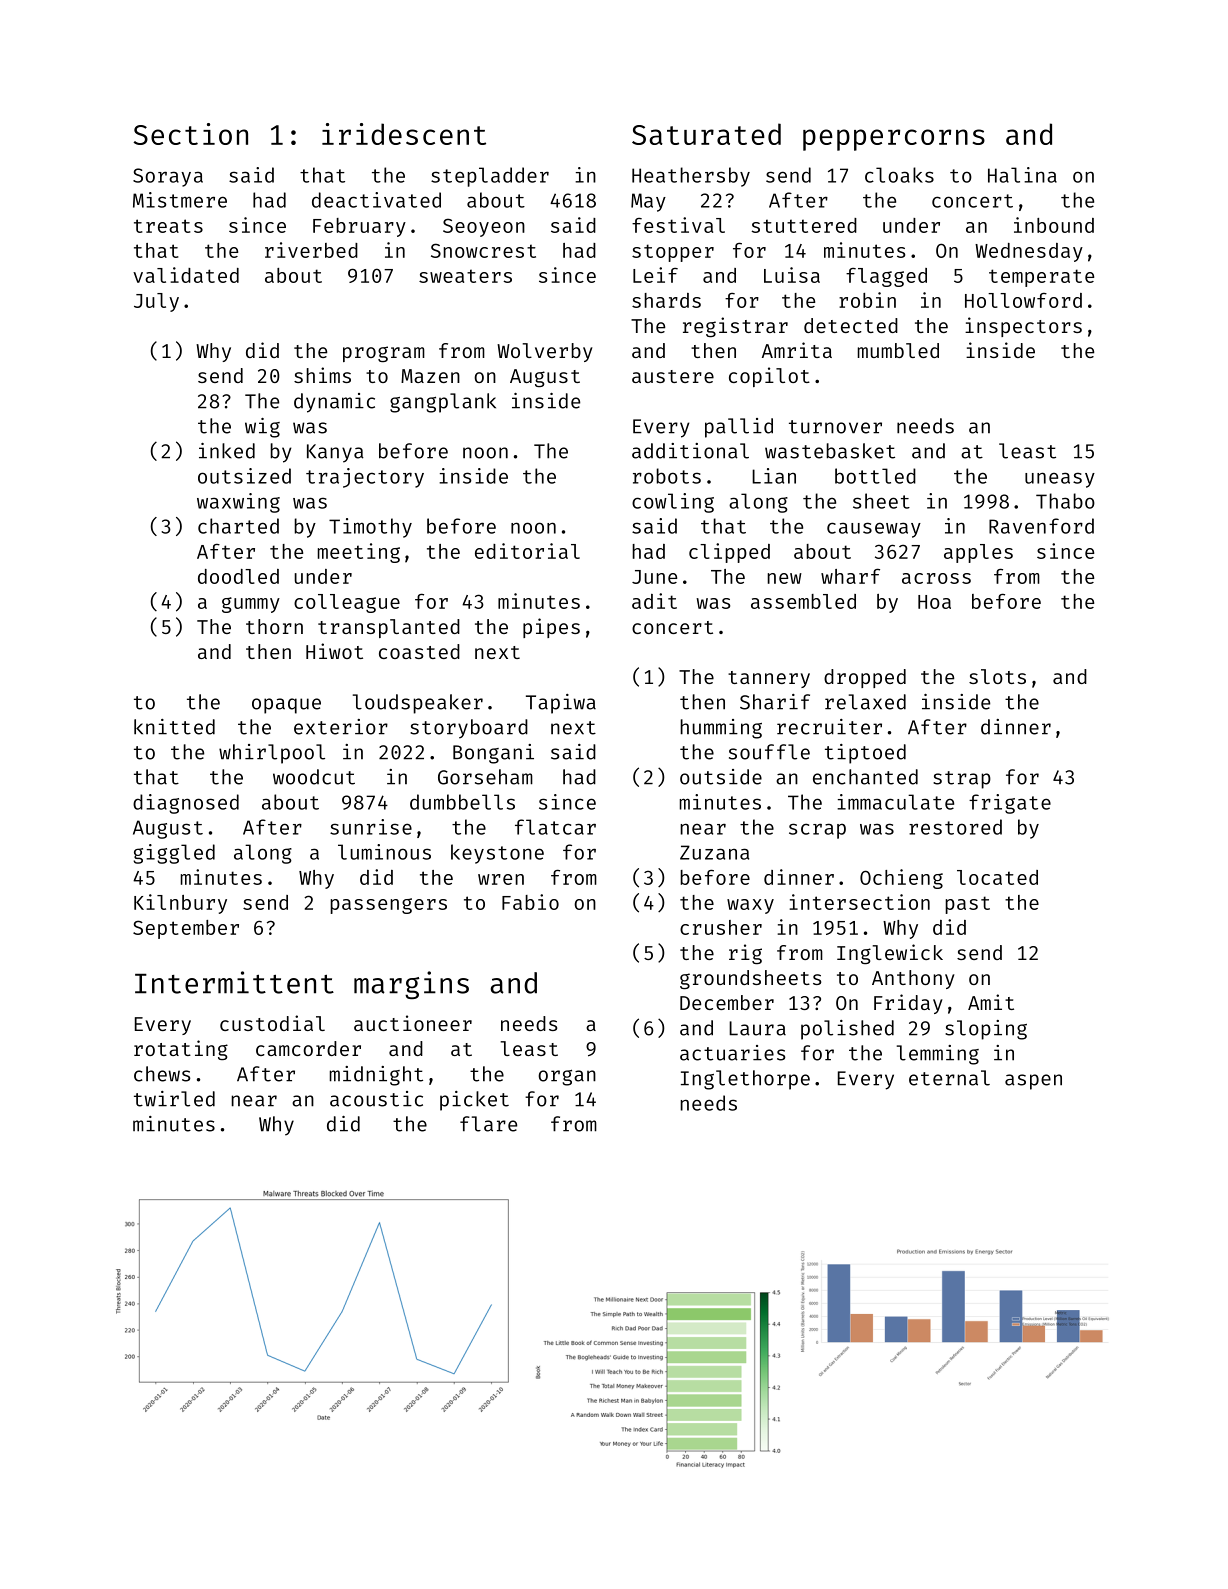 Image resolution: width=1228 pixels, height=1589 pixels. I want to click on twirled, so click(174, 1099).
